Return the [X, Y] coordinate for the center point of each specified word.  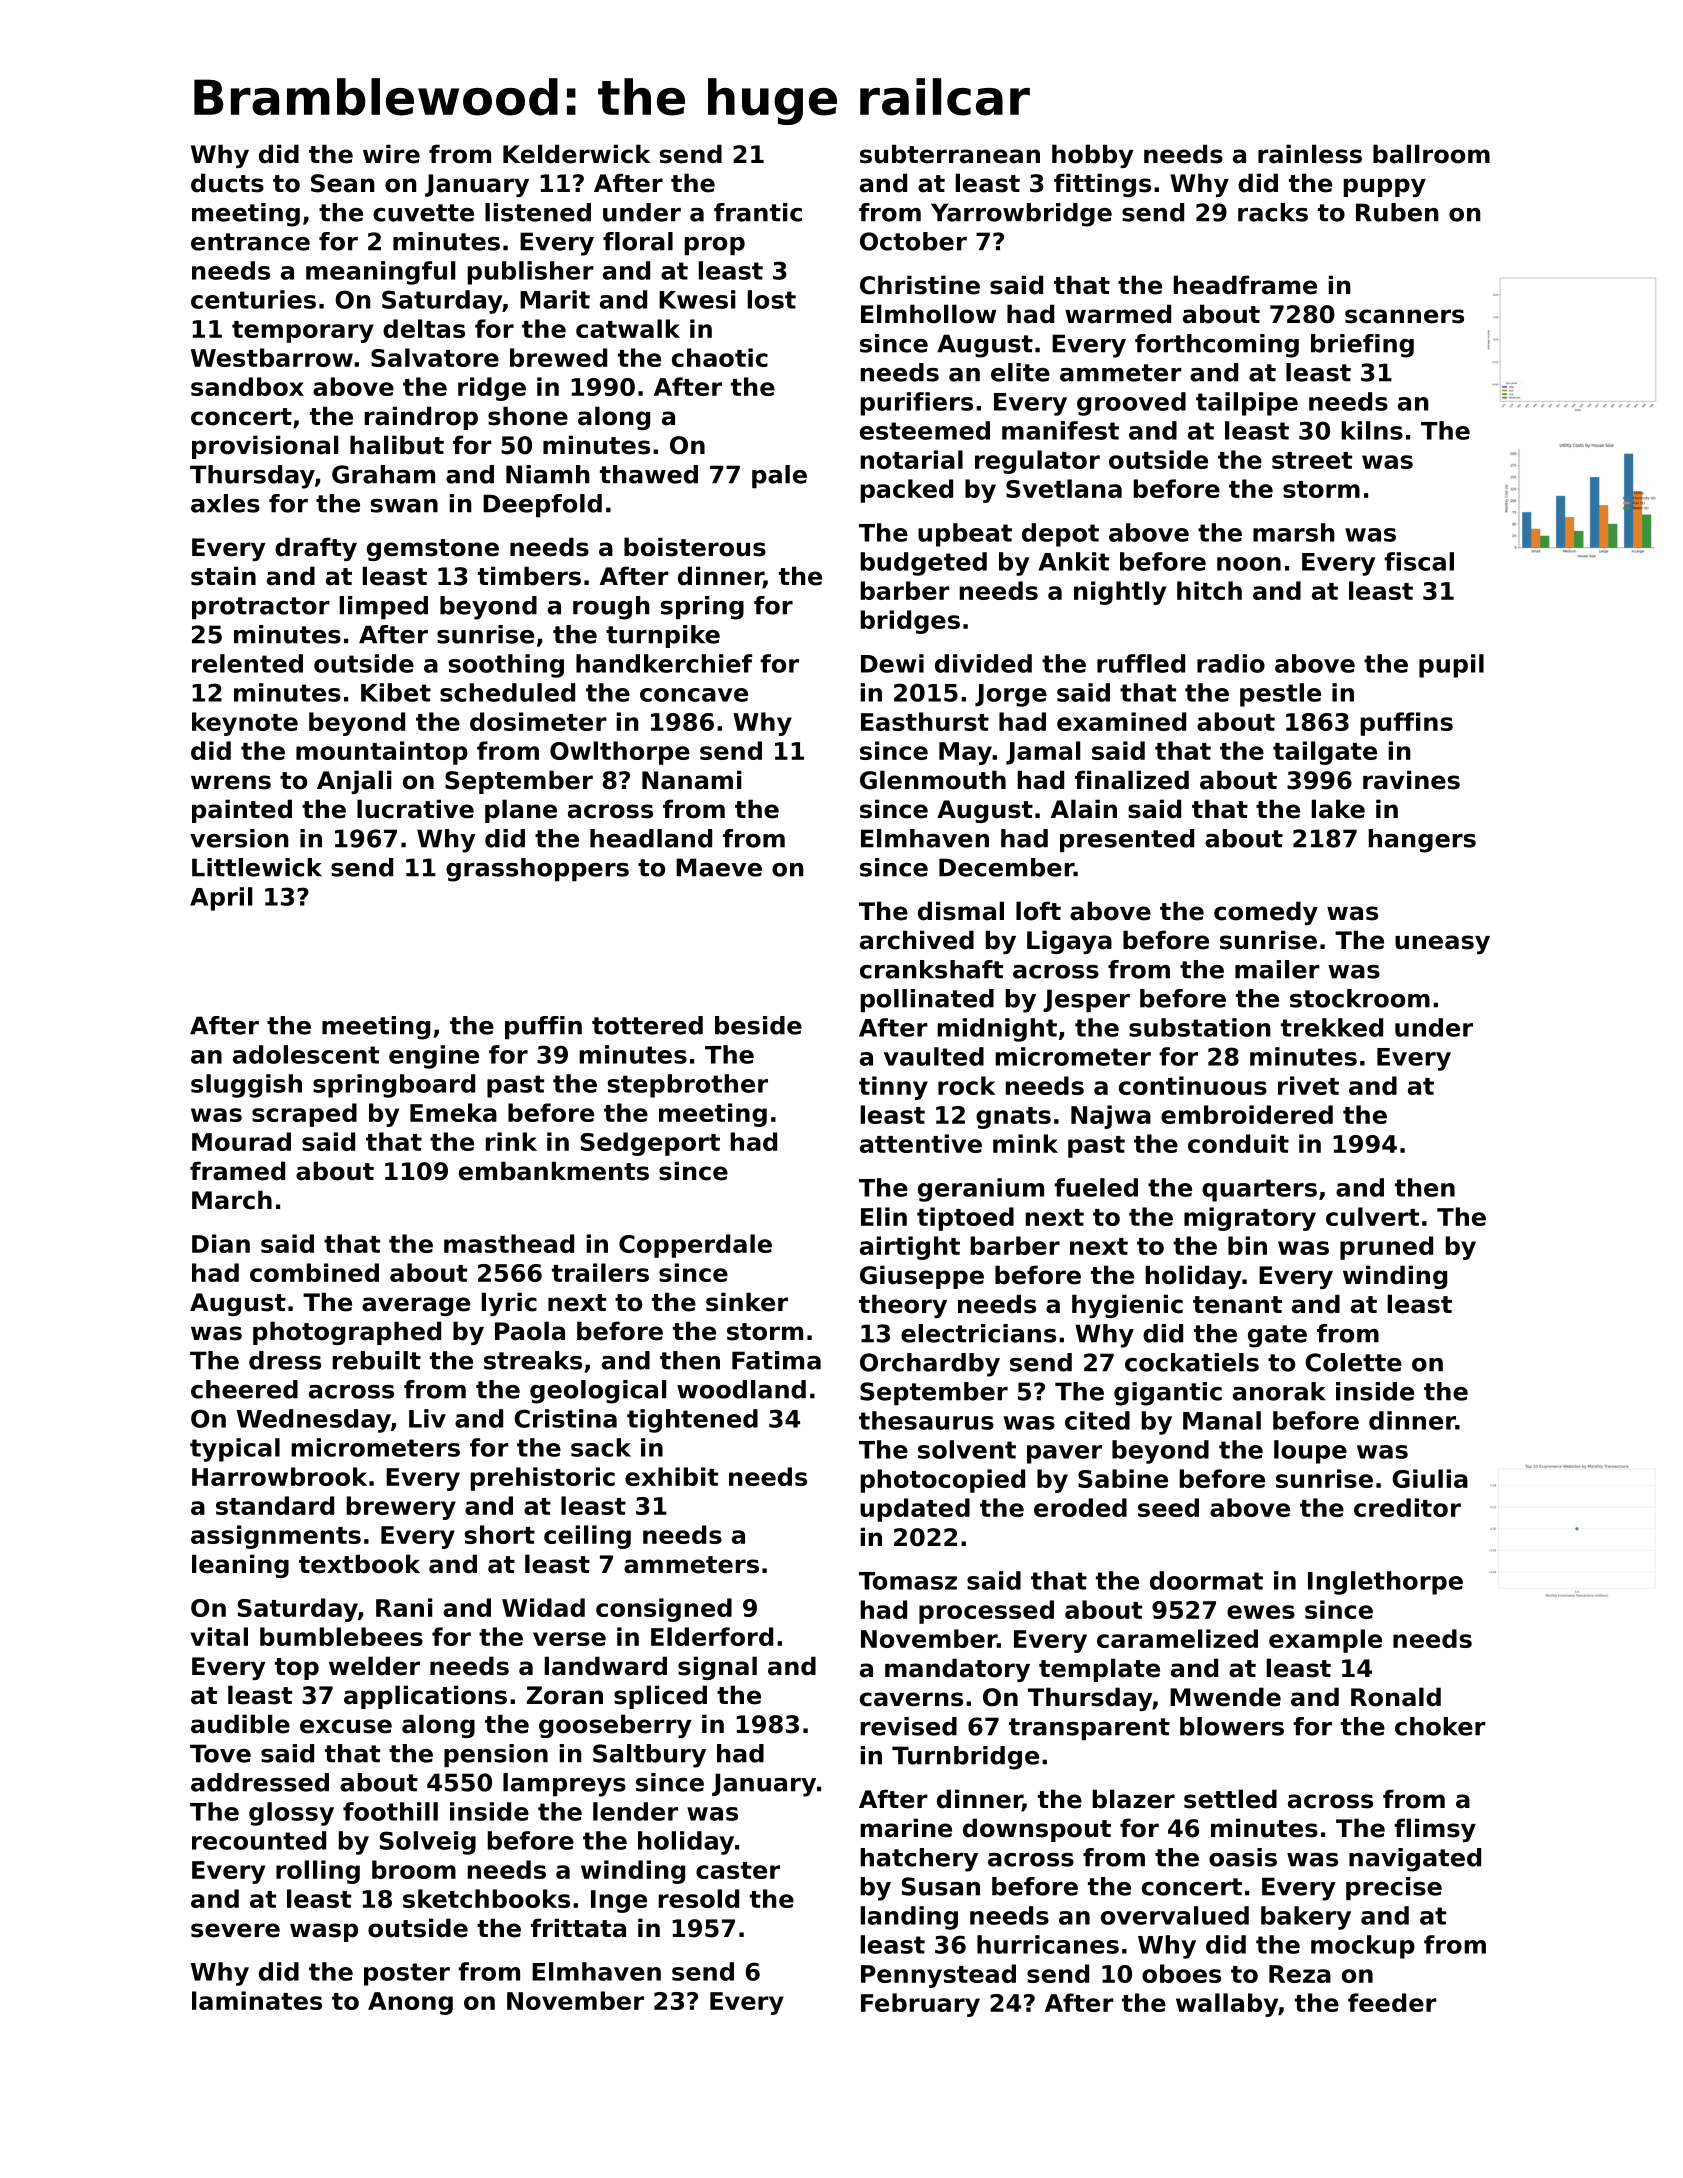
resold [699, 1898]
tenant [1237, 1305]
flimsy [1435, 1830]
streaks [533, 1360]
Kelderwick [577, 154]
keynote [245, 724]
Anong [410, 2003]
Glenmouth [933, 780]
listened [538, 212]
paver [1064, 1454]
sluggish [246, 1086]
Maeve [719, 867]
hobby [1092, 156]
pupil [1451, 666]
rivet [1308, 1085]
